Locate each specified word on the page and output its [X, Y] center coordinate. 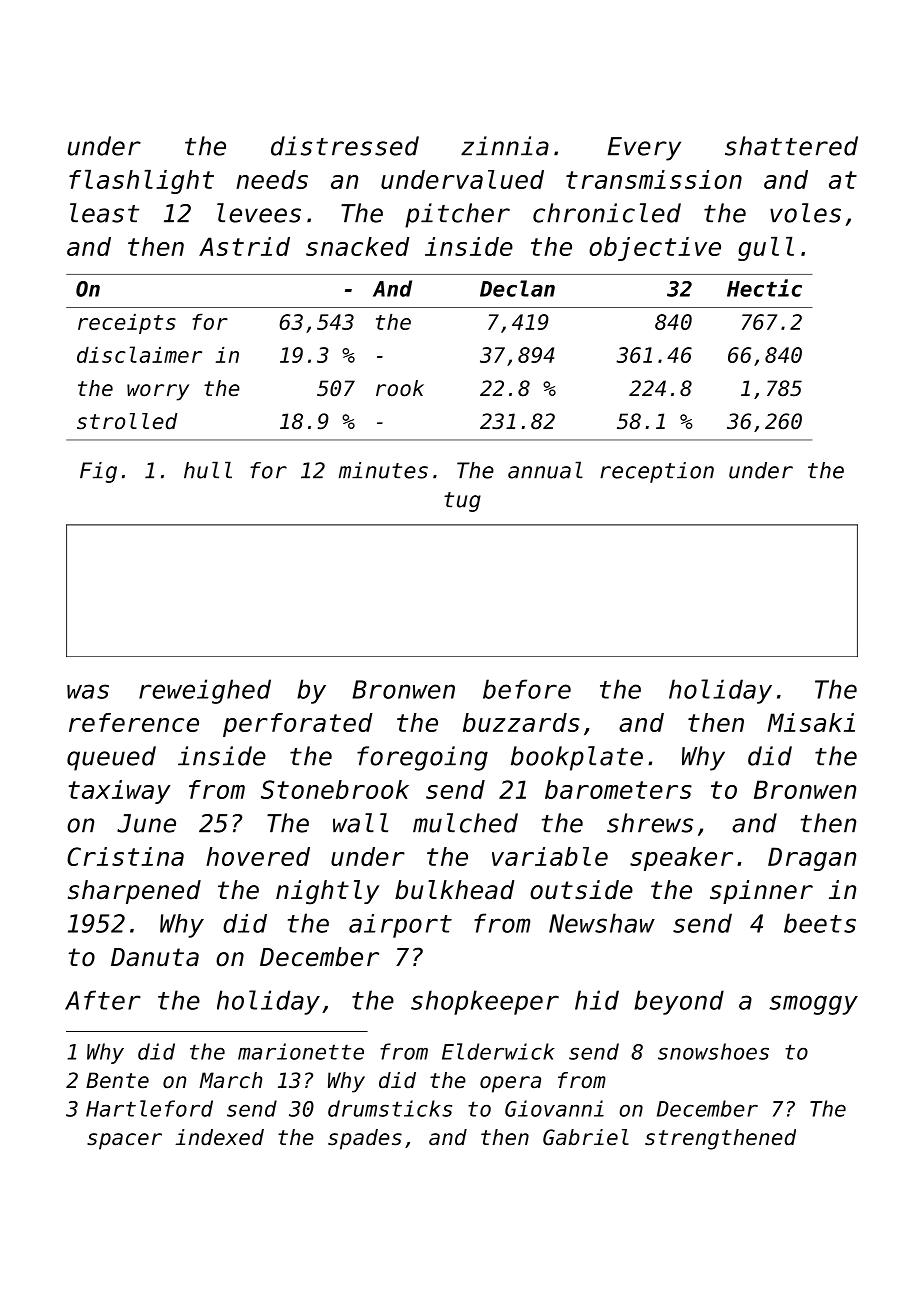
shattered [791, 146]
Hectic [764, 288]
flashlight [141, 182]
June [146, 823]
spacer [124, 1141]
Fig [98, 472]
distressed [345, 146]
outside [581, 890]
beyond [679, 1002]
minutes [383, 470]
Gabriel [586, 1137]
